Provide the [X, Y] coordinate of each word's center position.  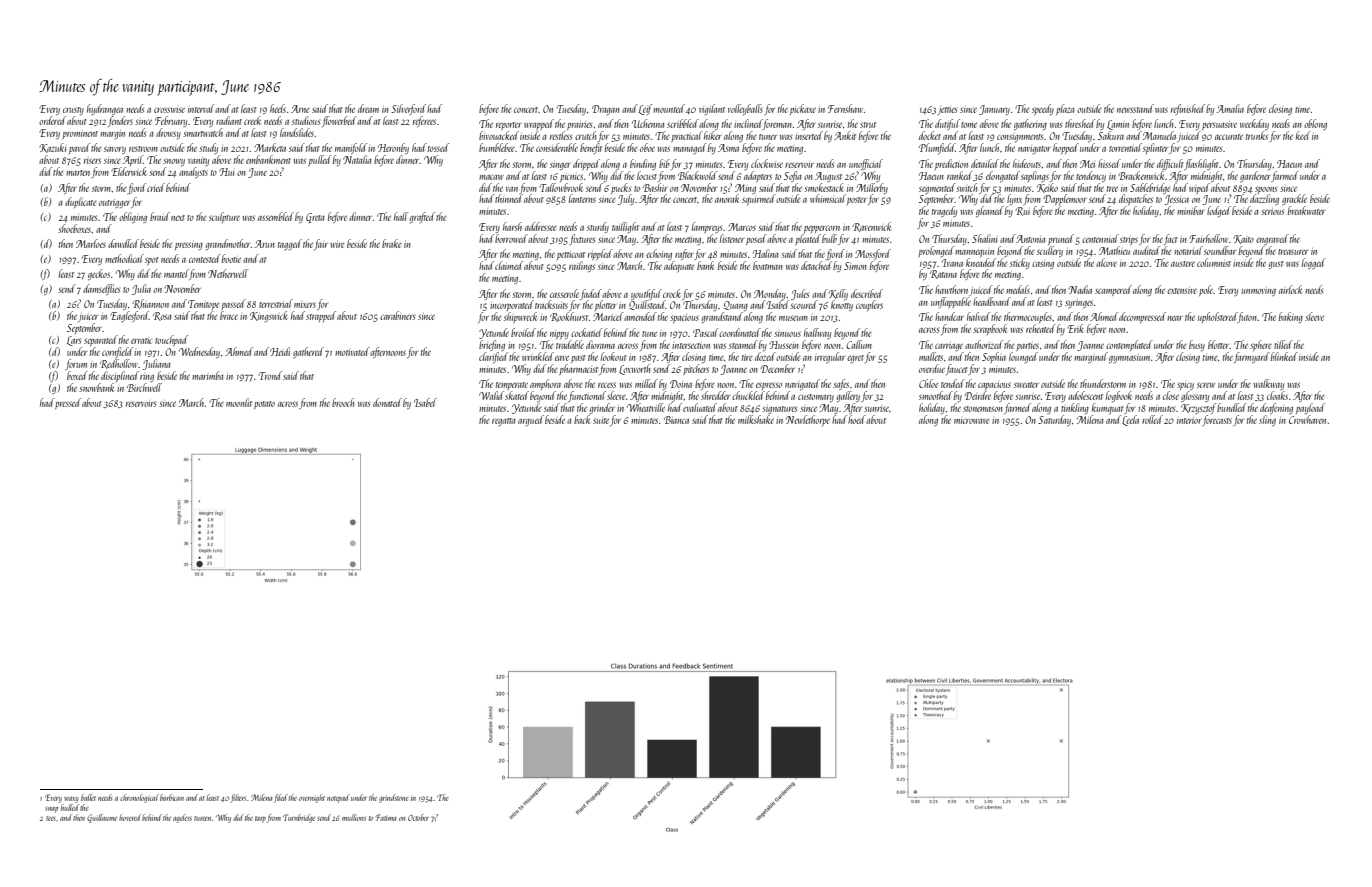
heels [278, 108]
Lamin [1118, 125]
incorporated [512, 305]
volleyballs [745, 109]
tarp [260, 819]
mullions [354, 817]
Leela [1130, 420]
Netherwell [228, 273]
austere [1183, 264]
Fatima [386, 817]
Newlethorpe [808, 420]
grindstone [394, 798]
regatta [504, 422]
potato [264, 405]
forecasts [1217, 420]
